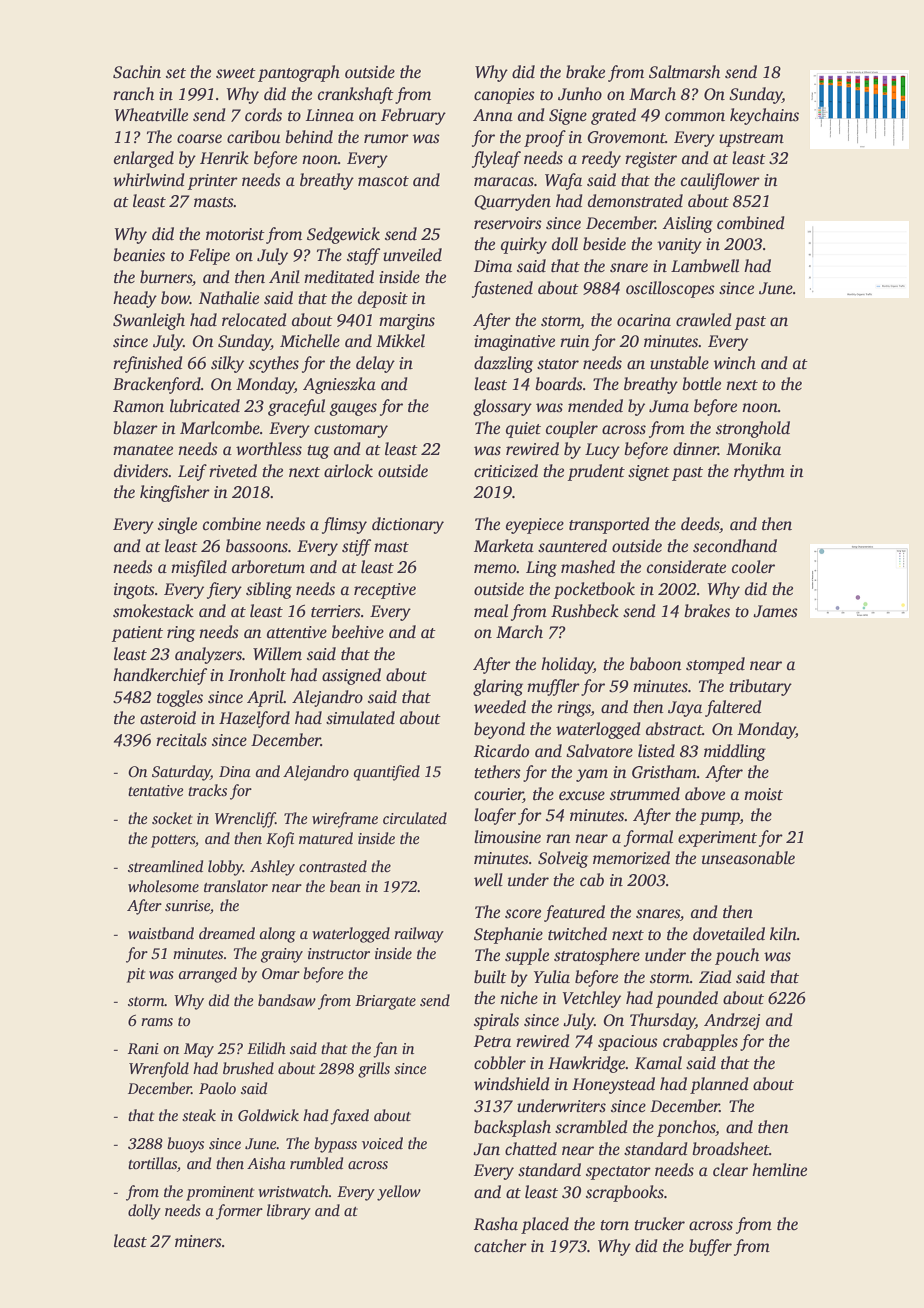 The image size is (924, 1308). What do you see at coordinates (175, 493) in the page?
I see `kingfisher` at bounding box center [175, 493].
